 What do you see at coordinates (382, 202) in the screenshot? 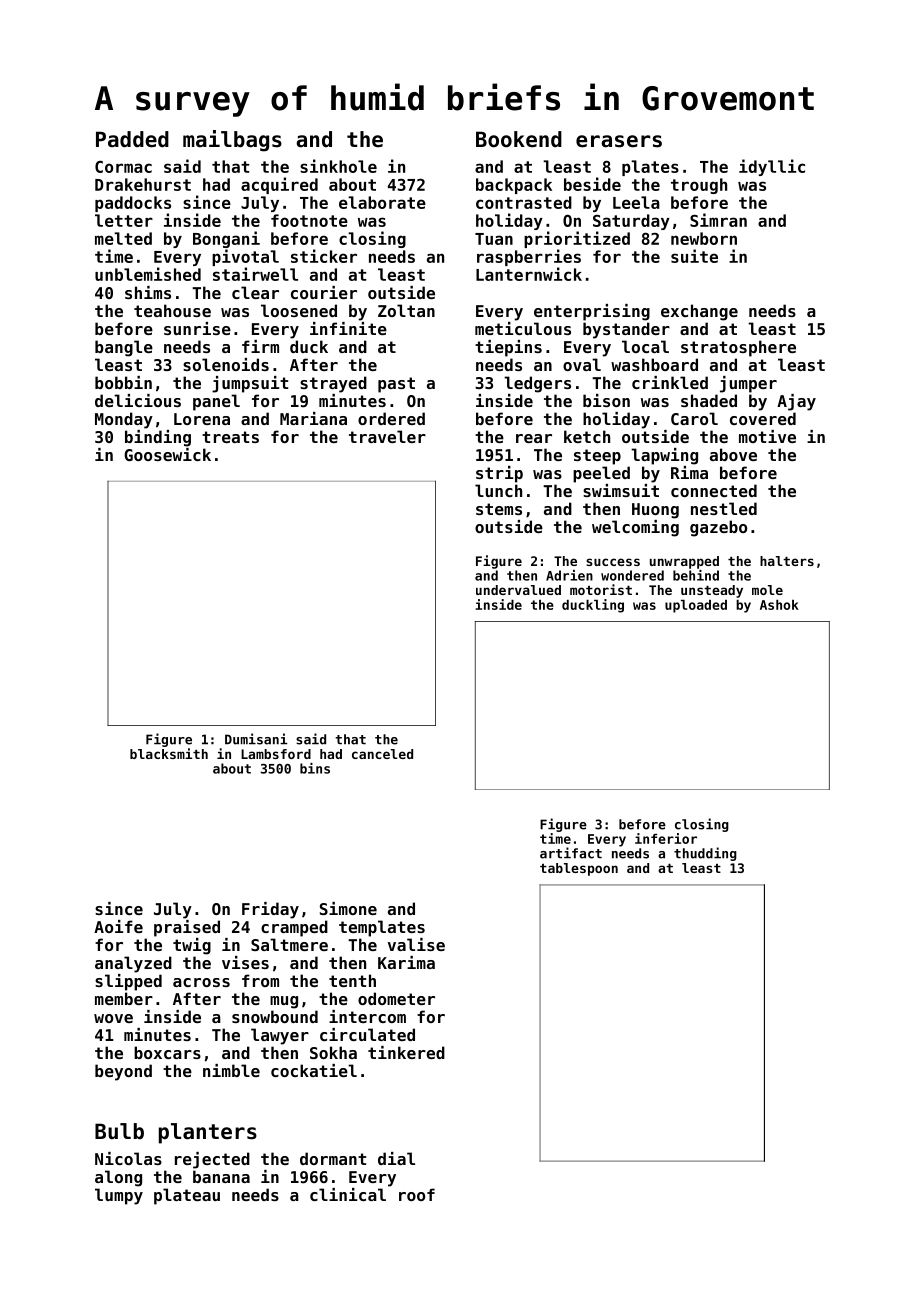
I see `elaborate` at bounding box center [382, 202].
